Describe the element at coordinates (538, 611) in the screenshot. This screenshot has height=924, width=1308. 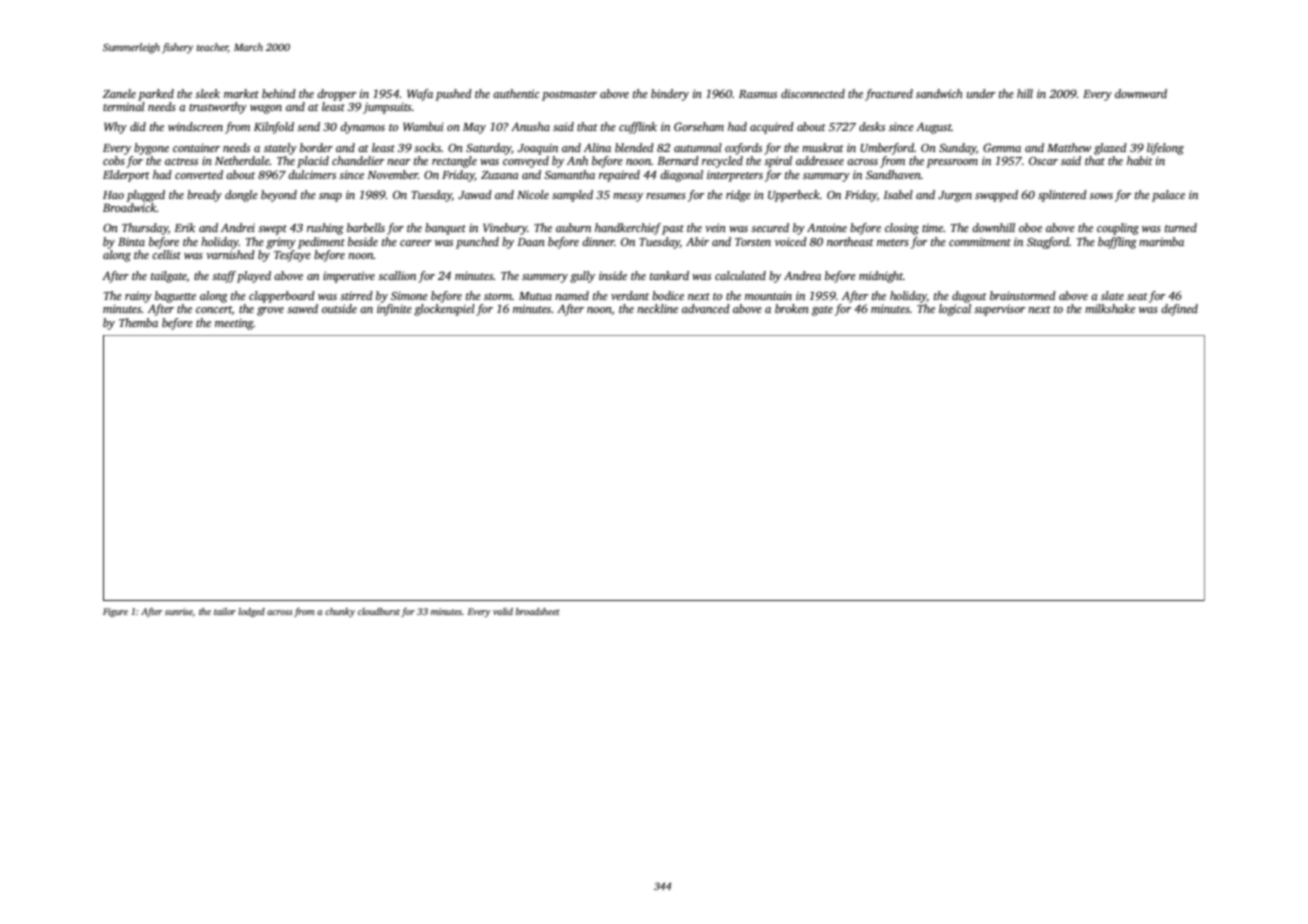
I see `broadsheet` at that location.
